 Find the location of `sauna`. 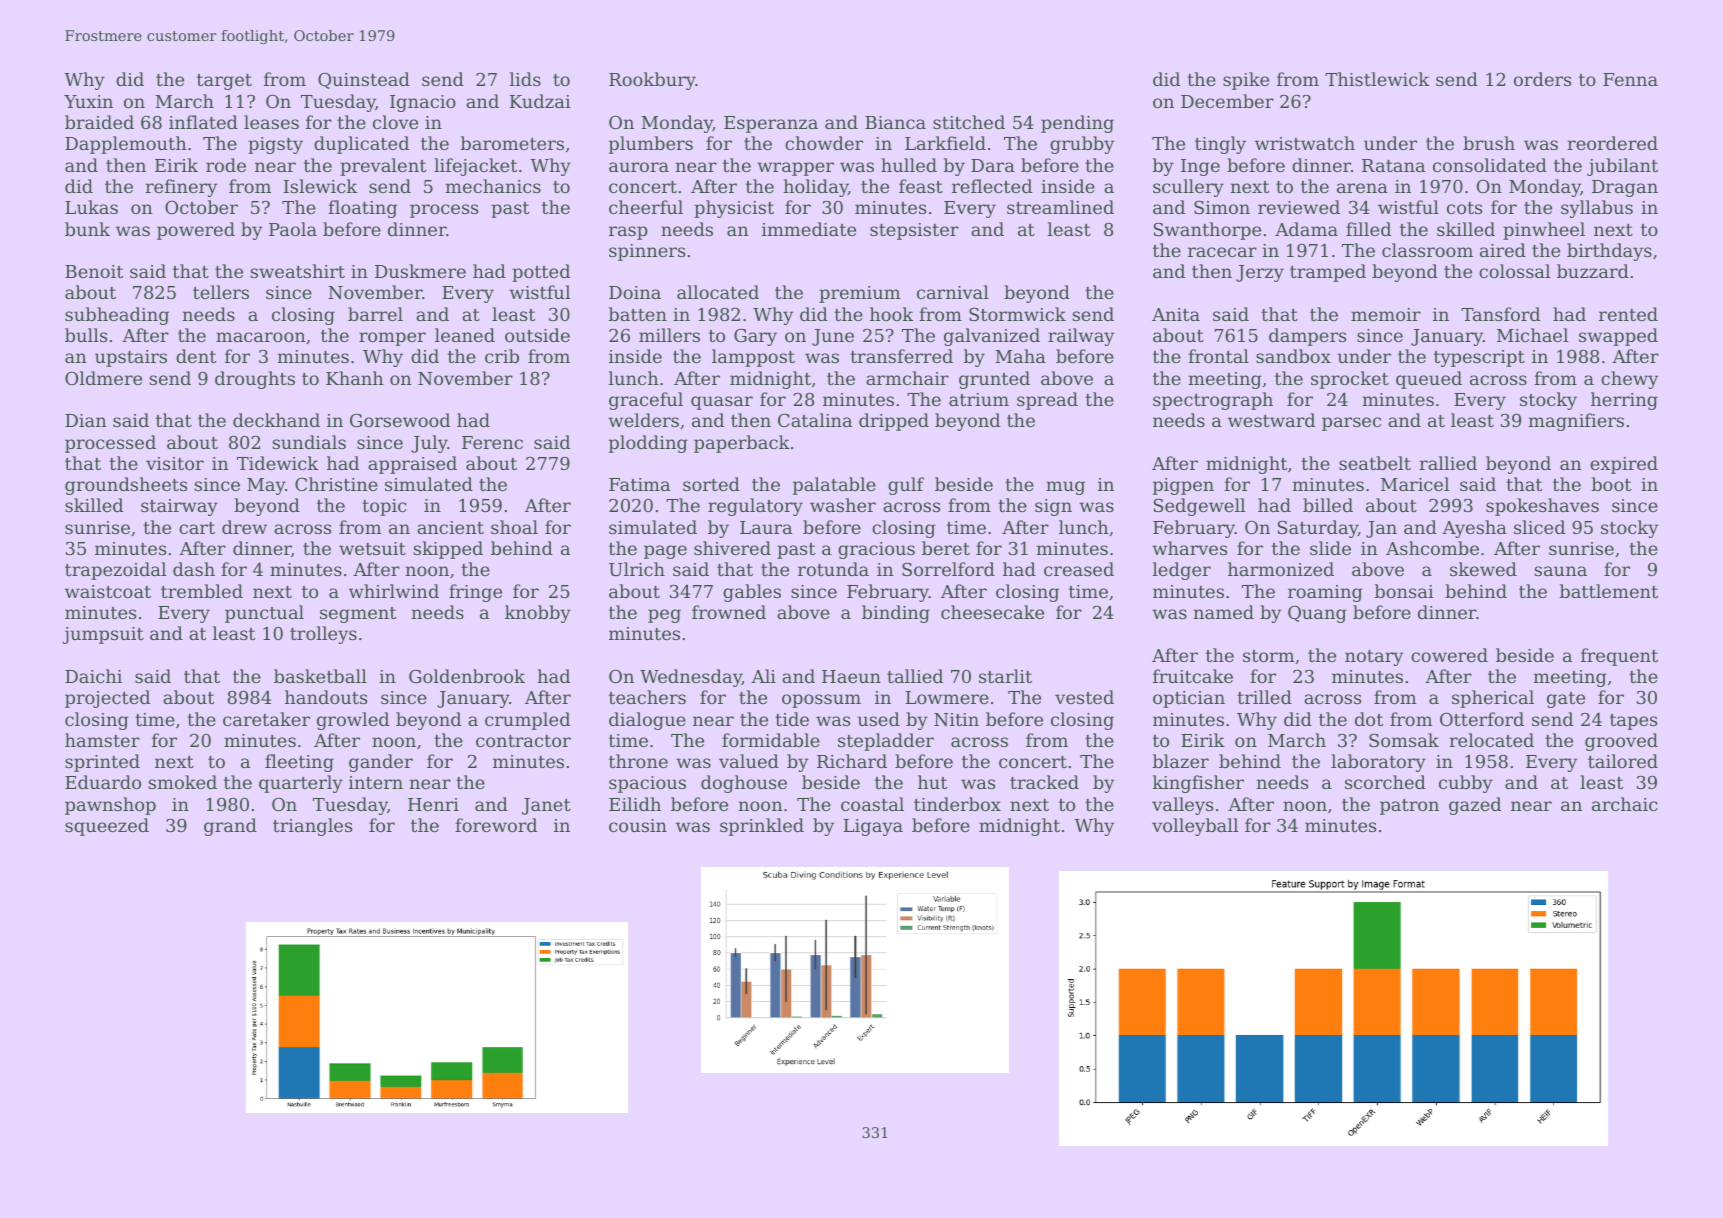

sauna is located at coordinates (1561, 571).
